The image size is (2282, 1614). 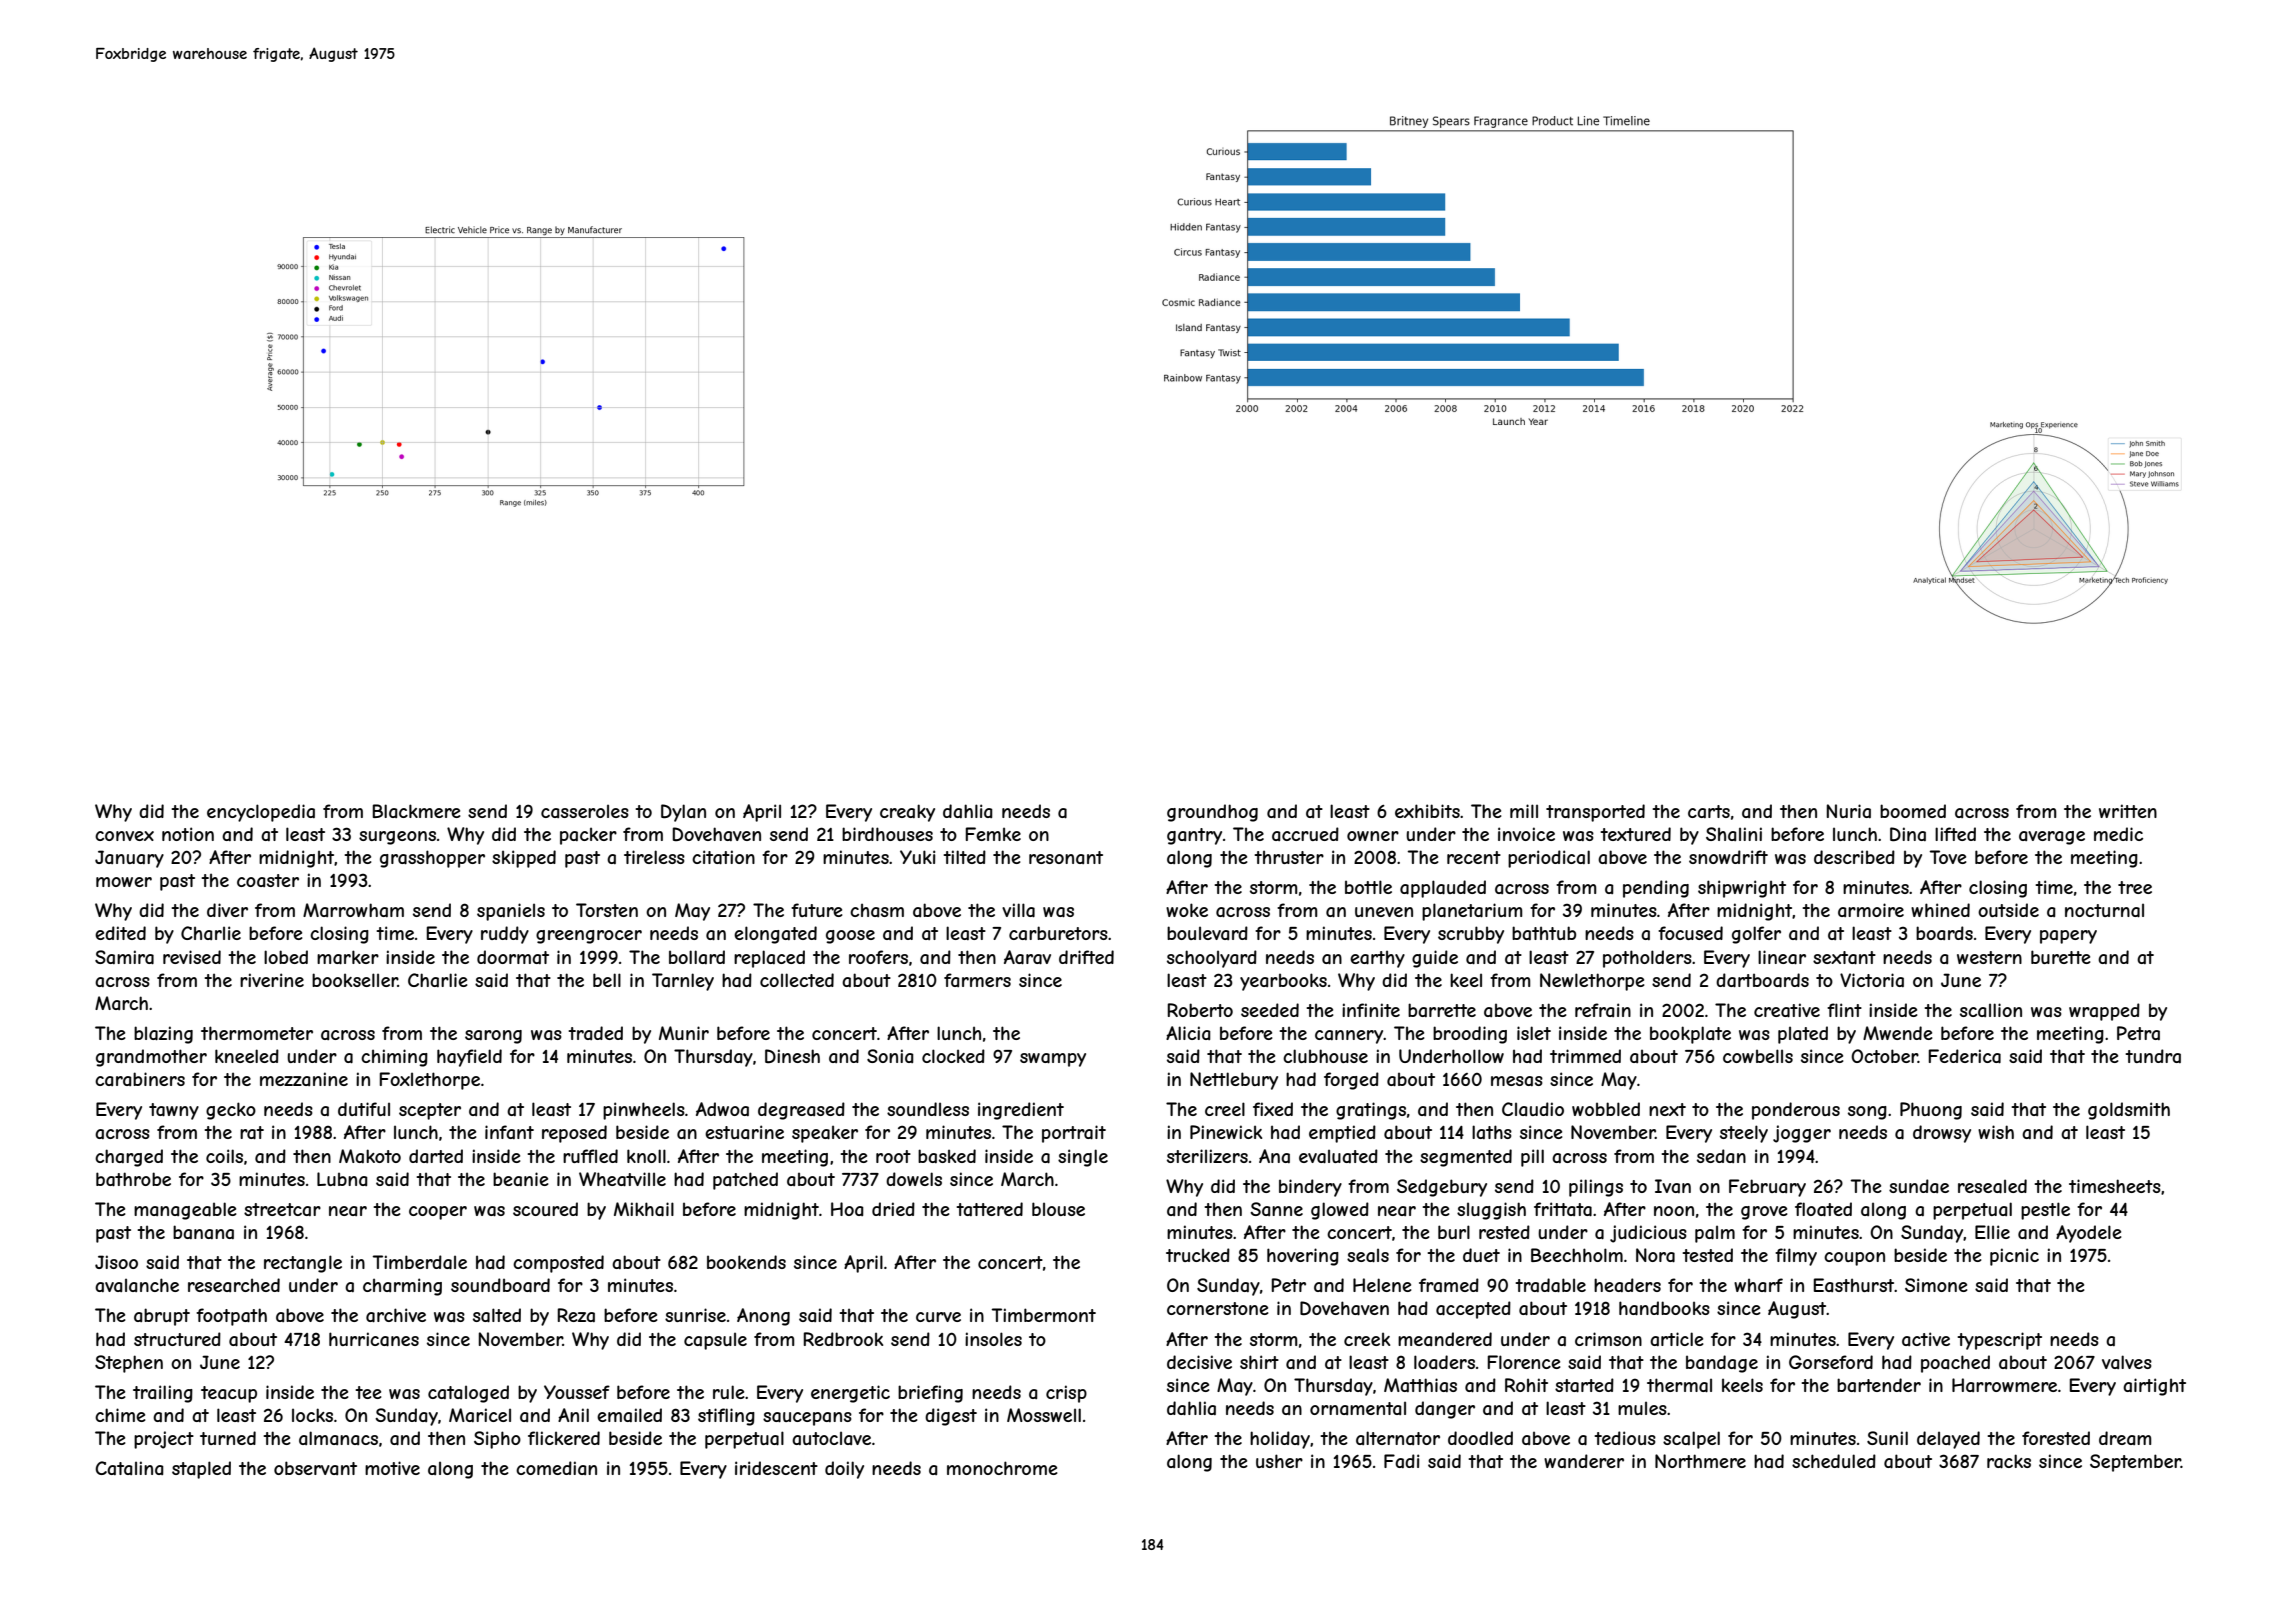 I want to click on mower, so click(x=124, y=882).
